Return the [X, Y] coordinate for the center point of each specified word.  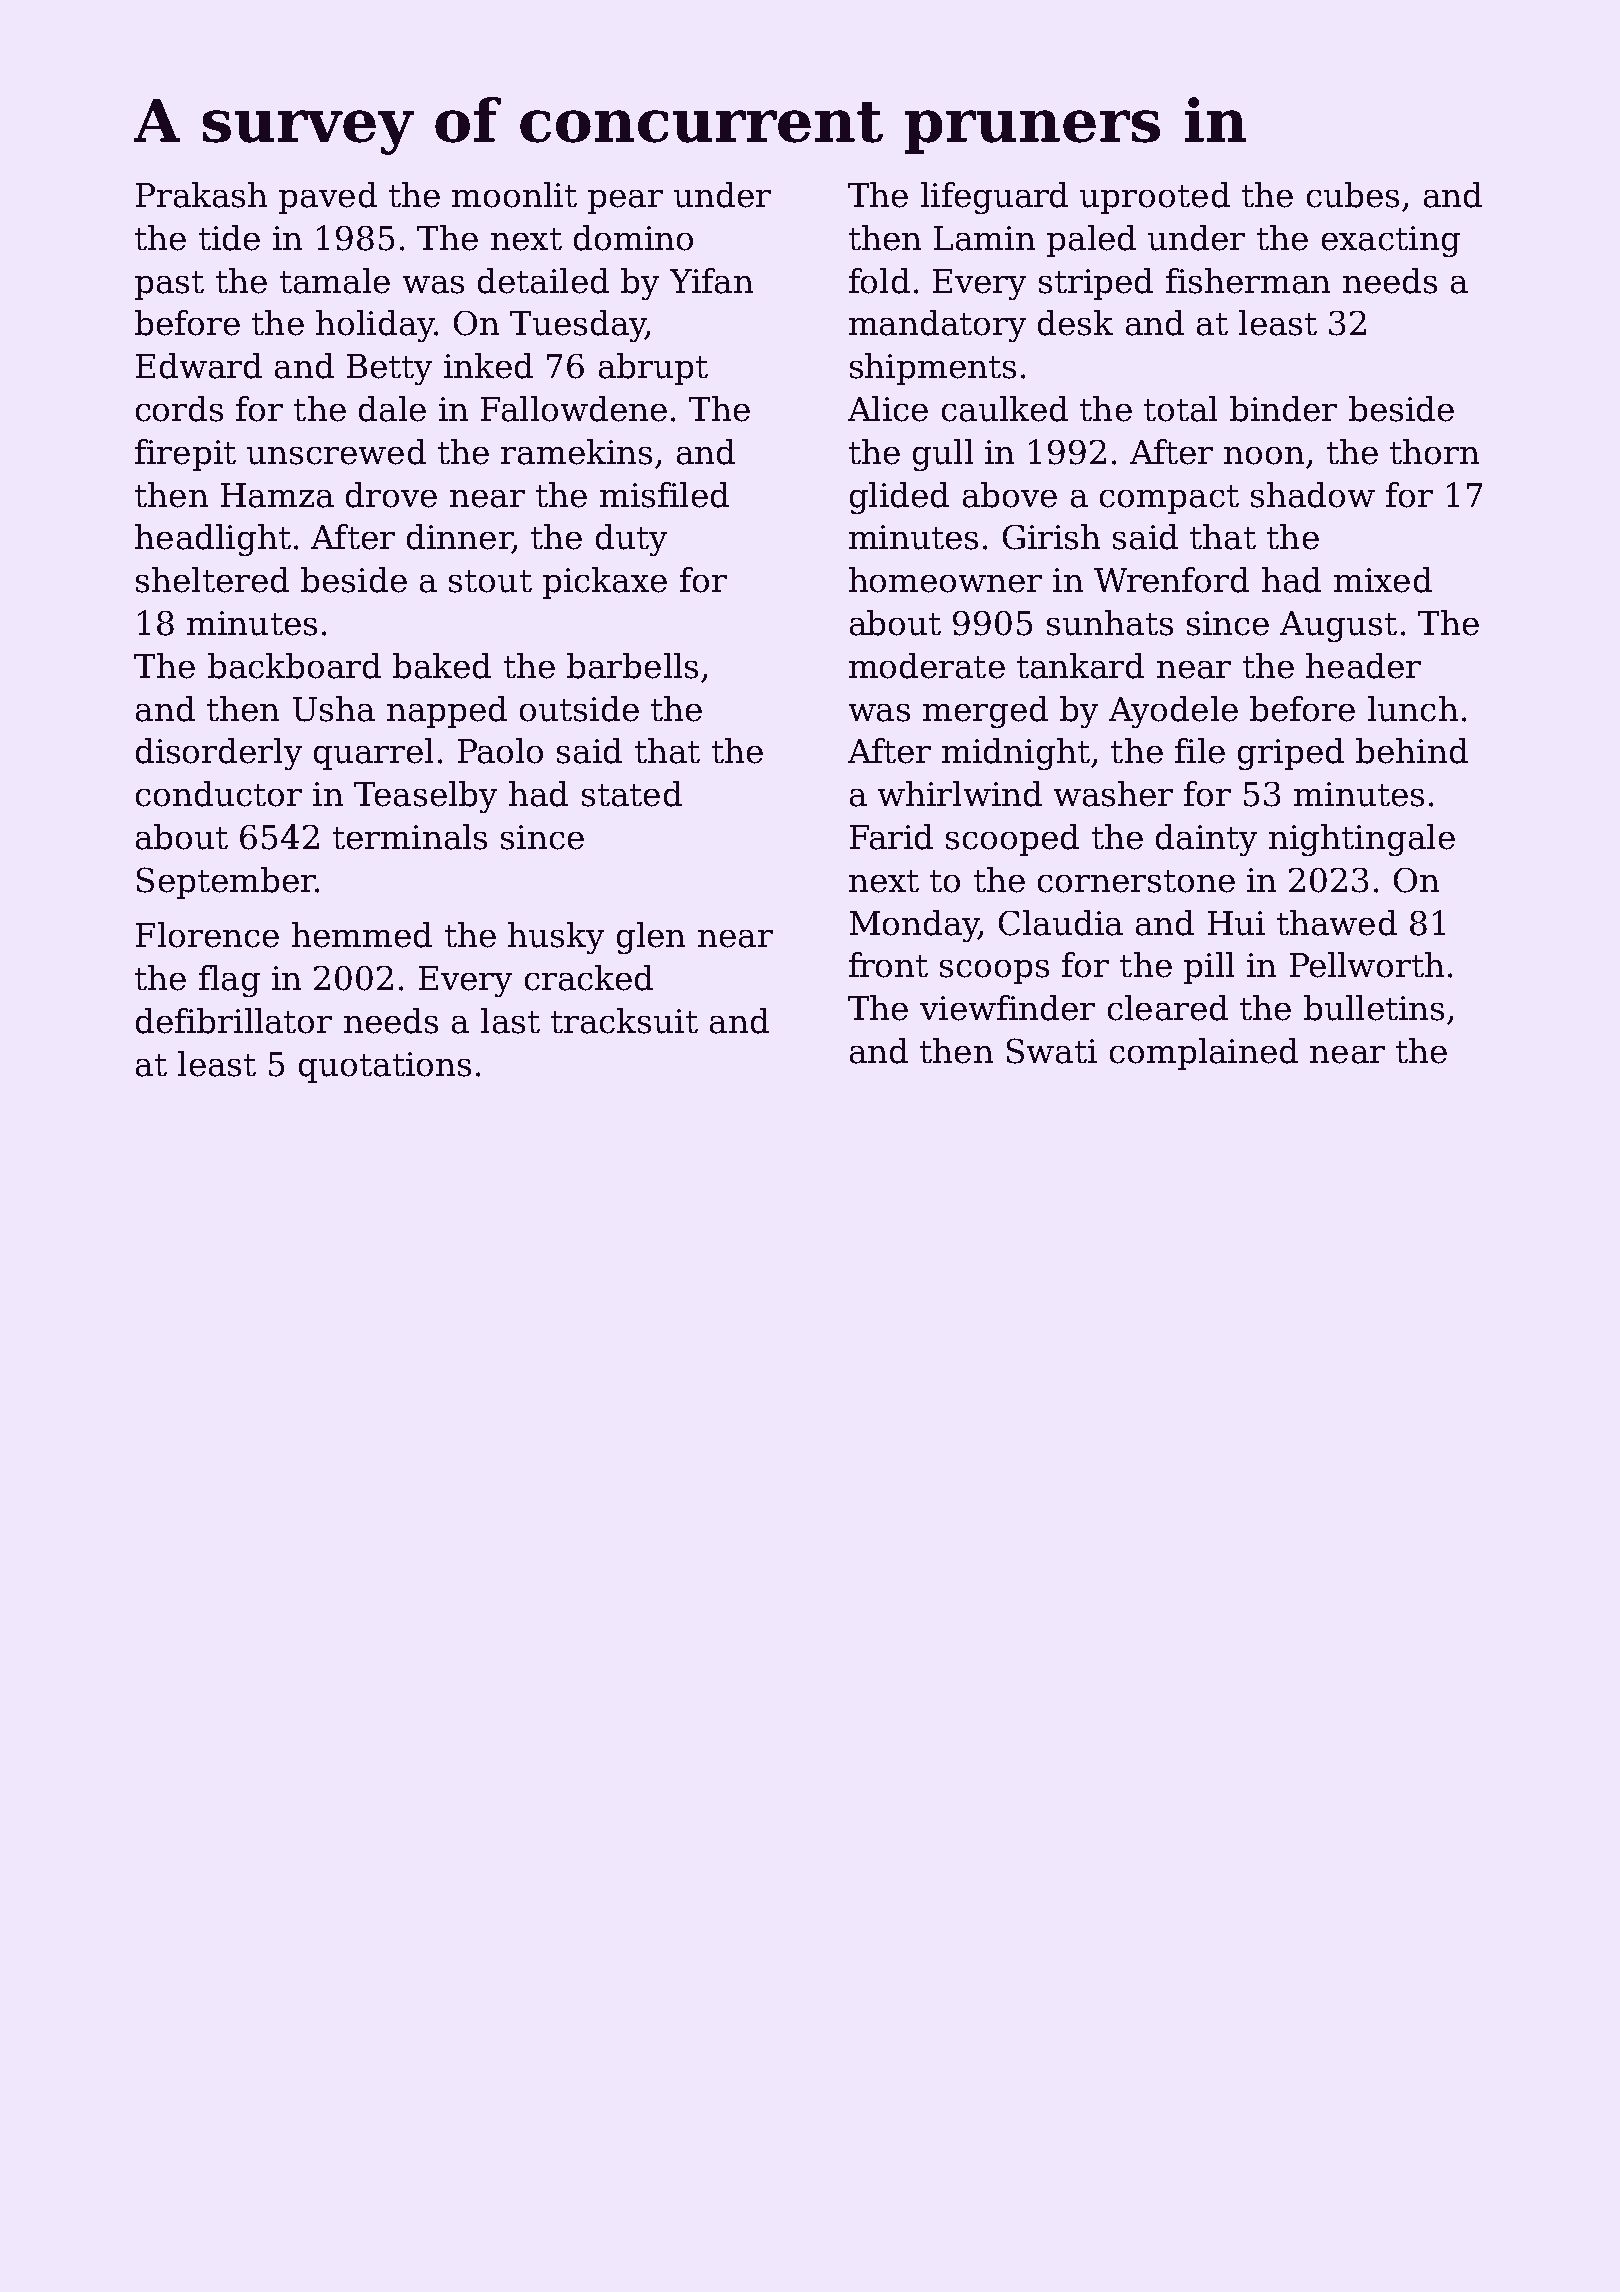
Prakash [201, 195]
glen [651, 938]
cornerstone [1136, 881]
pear [625, 202]
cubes [1353, 195]
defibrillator [234, 1021]
